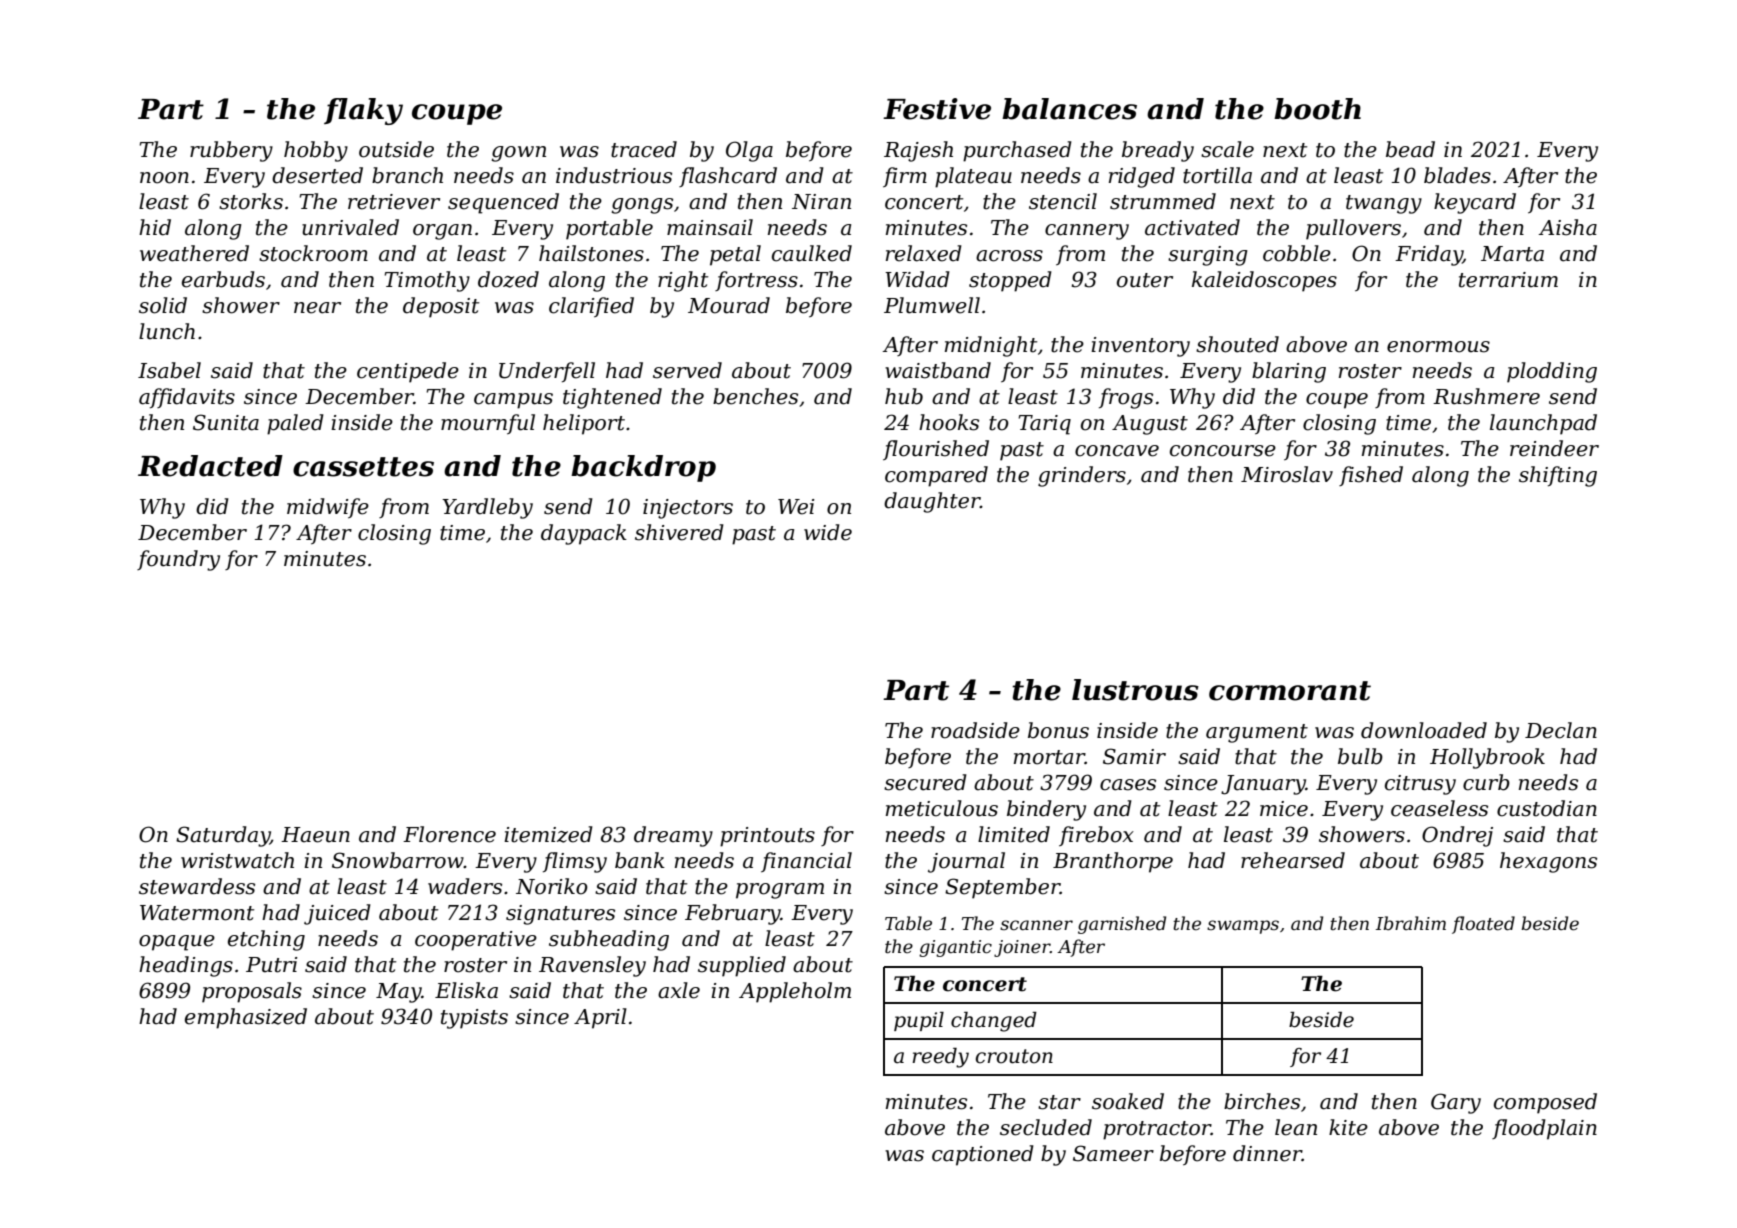 This screenshot has height=1228, width=1737. What do you see at coordinates (231, 151) in the screenshot?
I see `rubbery` at bounding box center [231, 151].
